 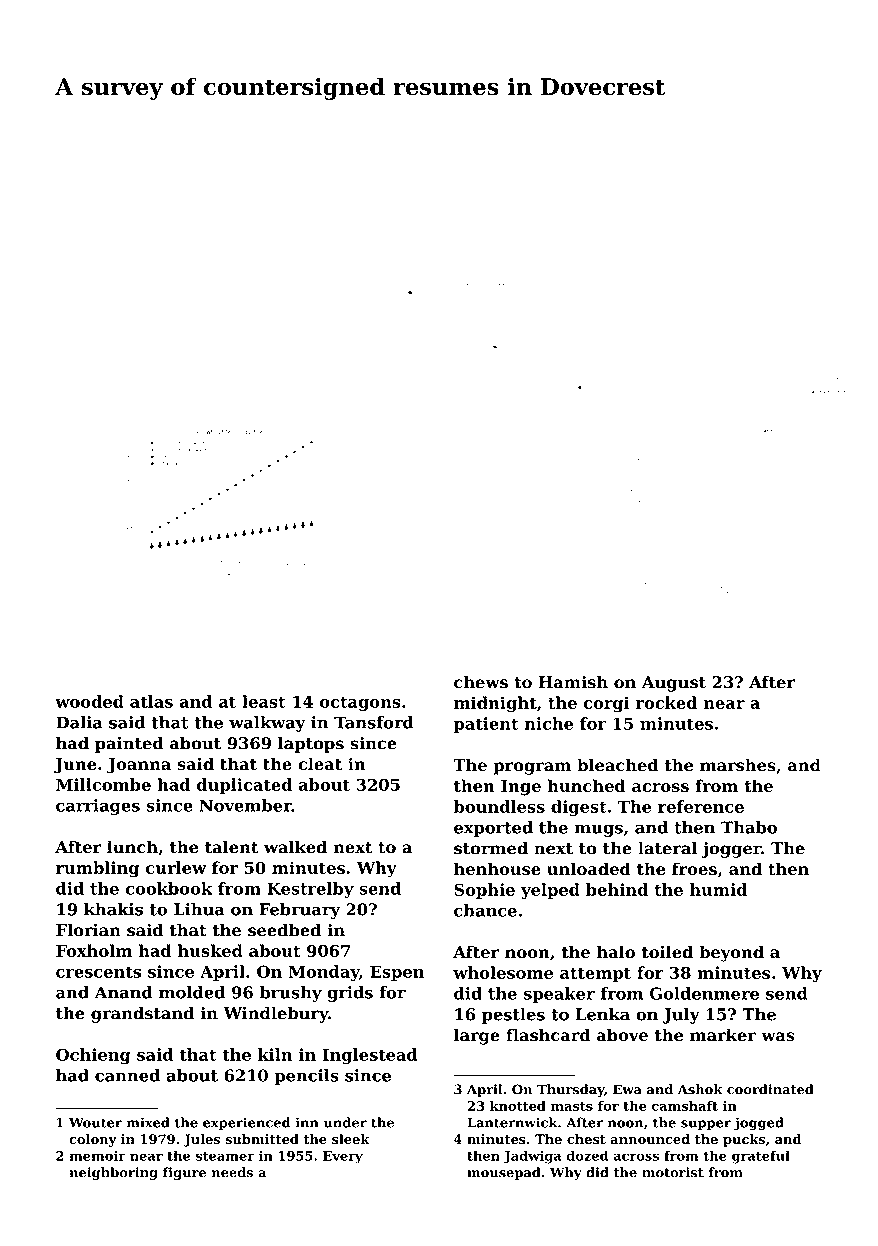 I want to click on chews, so click(x=481, y=682).
